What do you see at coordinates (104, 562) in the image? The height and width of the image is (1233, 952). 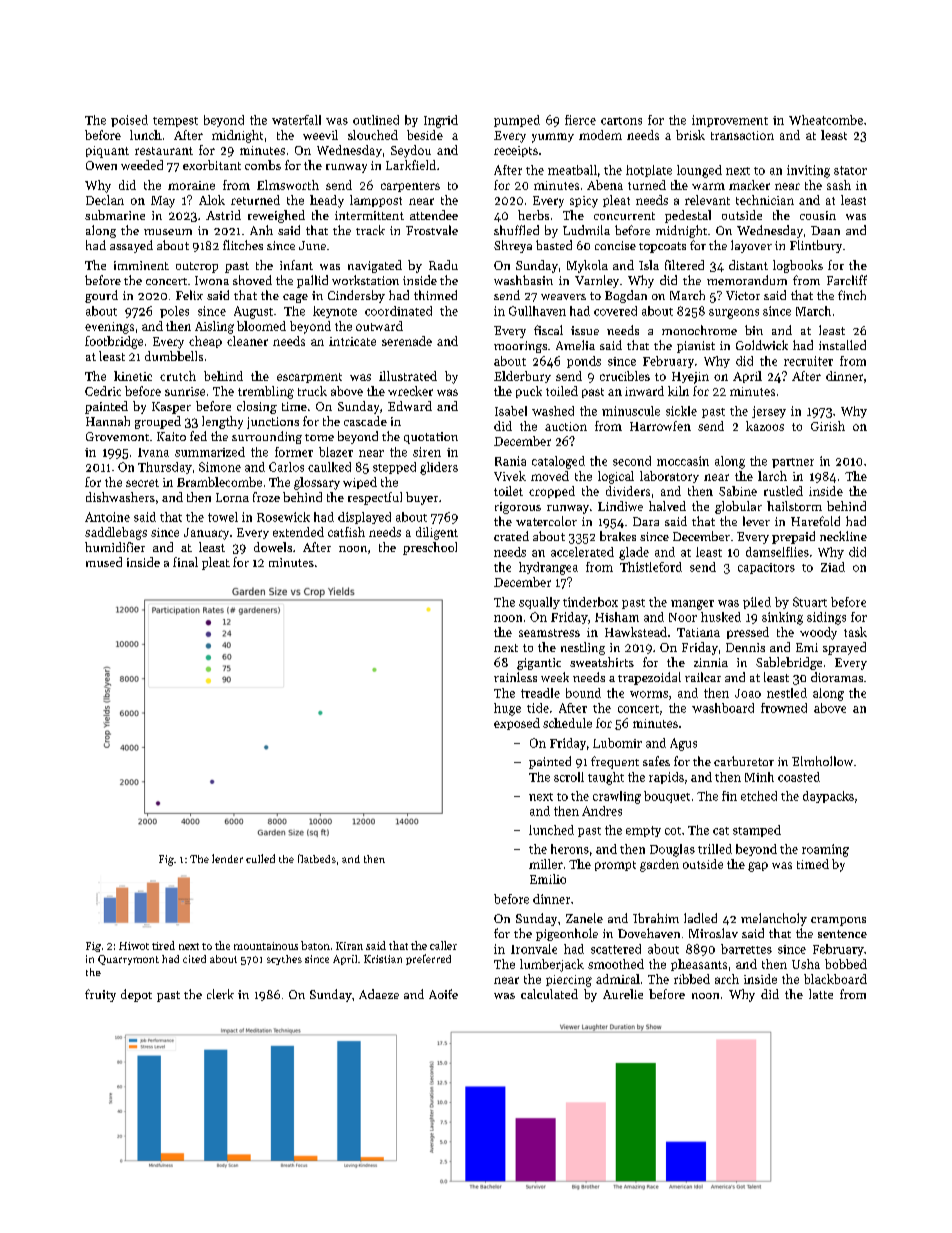 I see `mused` at bounding box center [104, 562].
